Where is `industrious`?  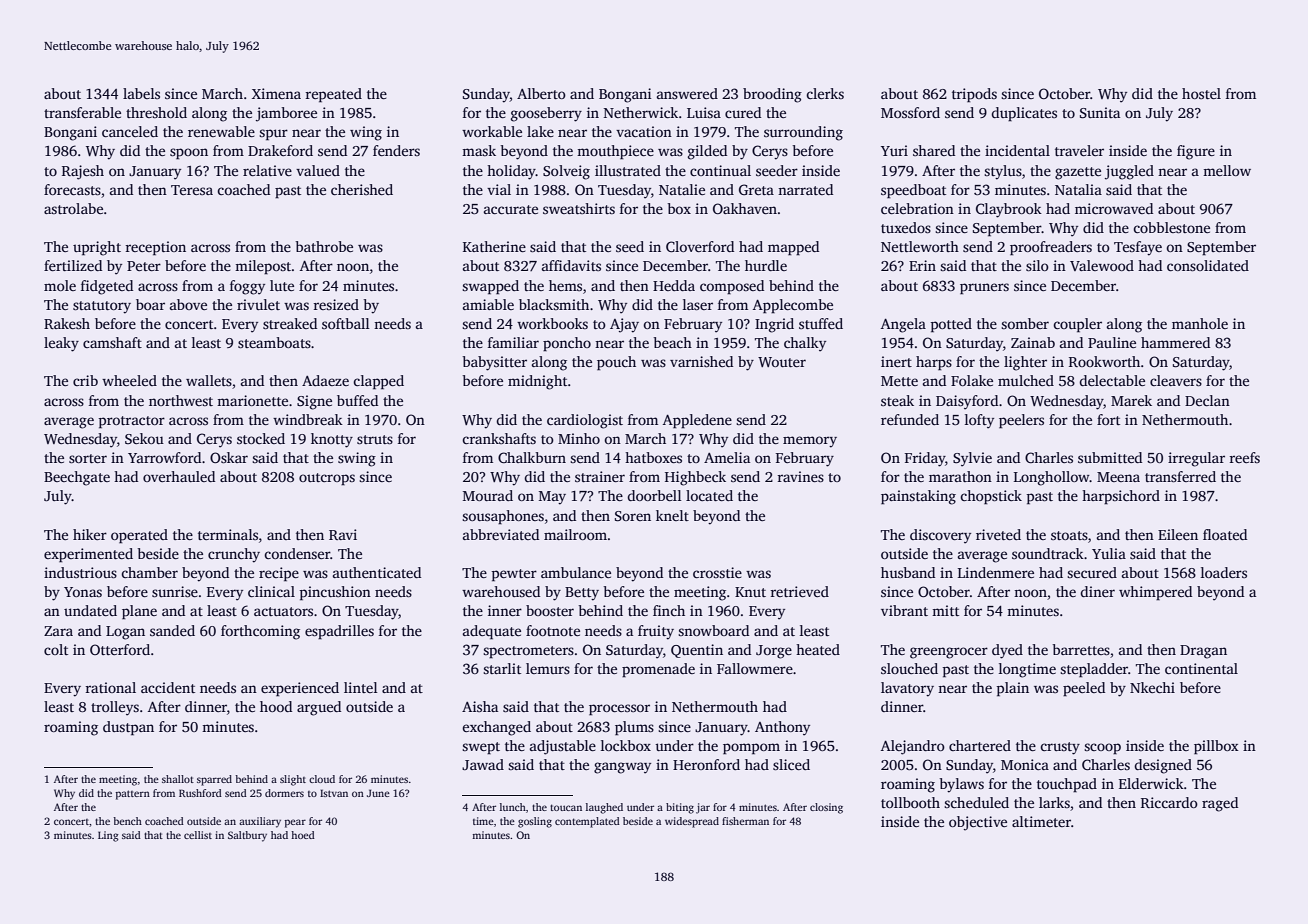
industrious is located at coordinates (80, 572).
